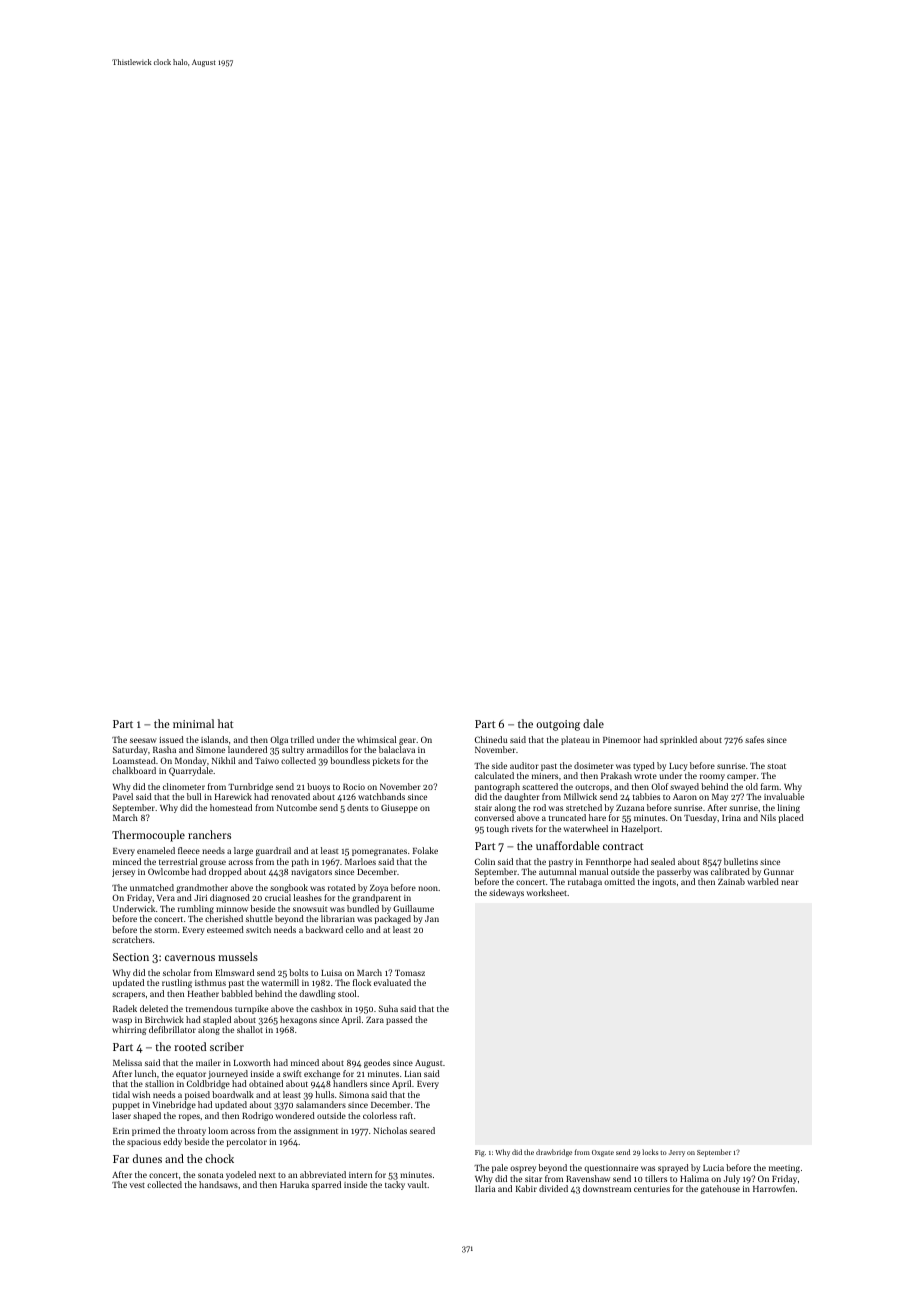 Image resolution: width=924 pixels, height=1308 pixels. I want to click on chock, so click(219, 1158).
